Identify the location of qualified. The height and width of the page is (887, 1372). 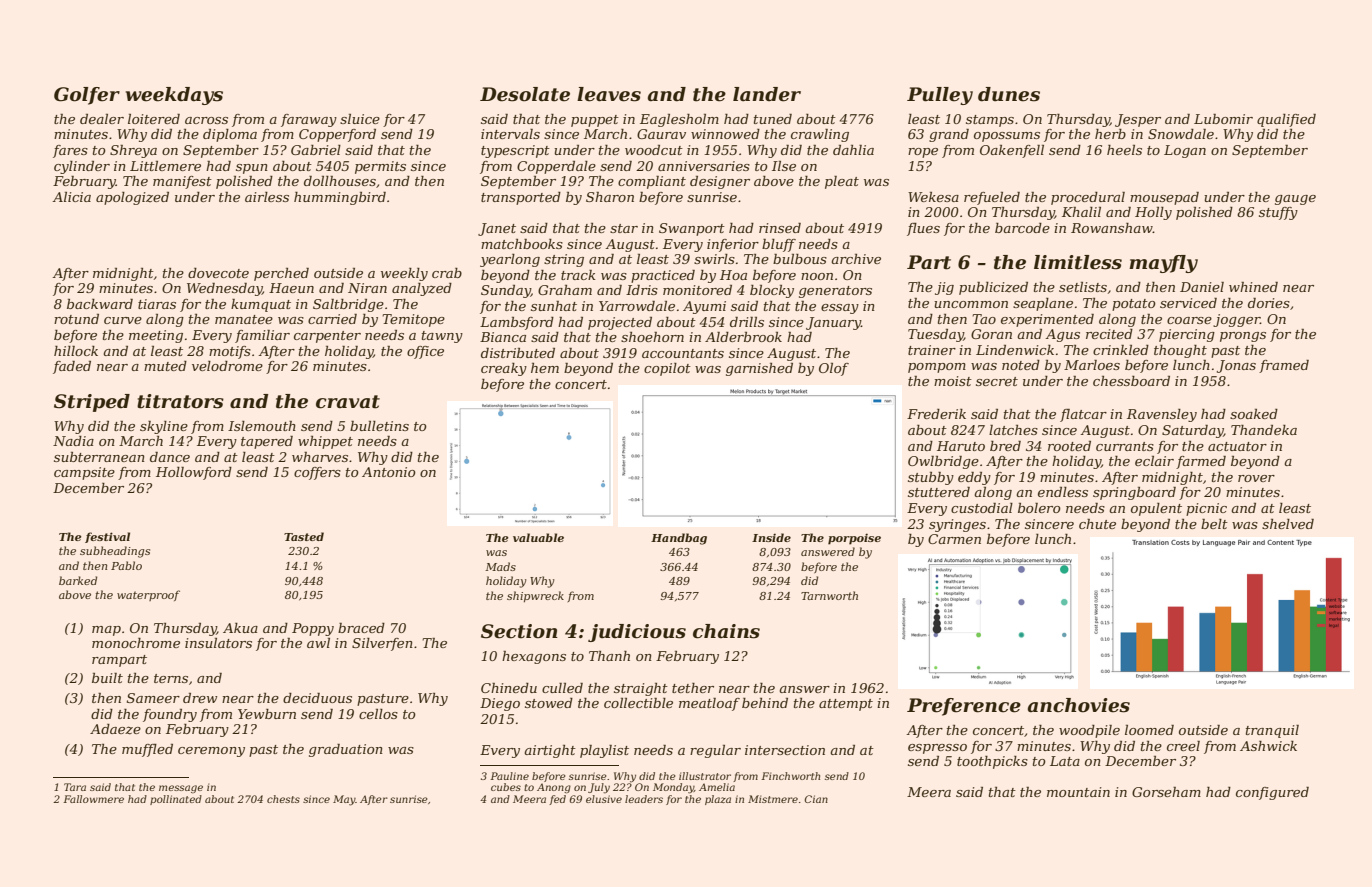
(1286, 120).
